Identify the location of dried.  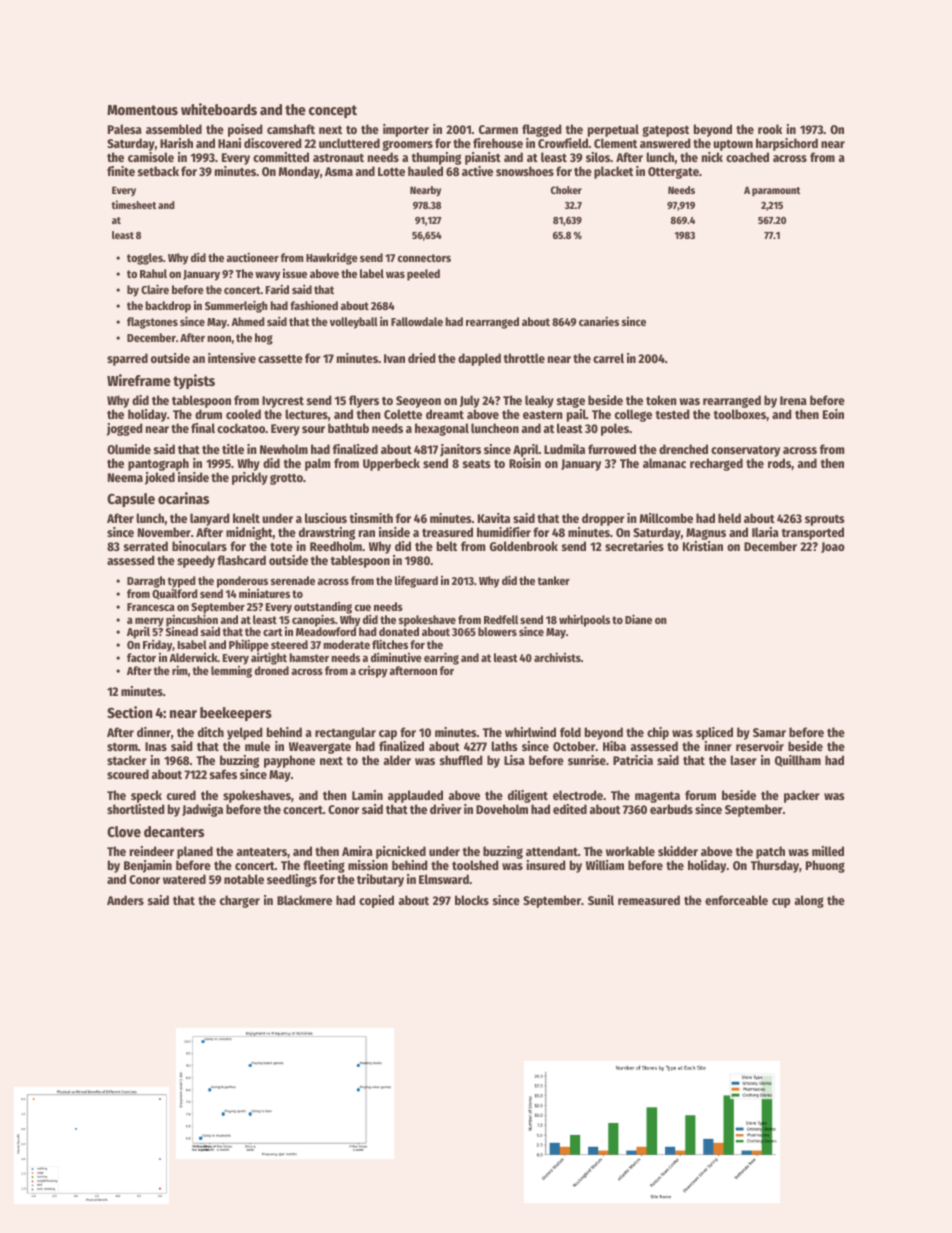
(422, 358).
